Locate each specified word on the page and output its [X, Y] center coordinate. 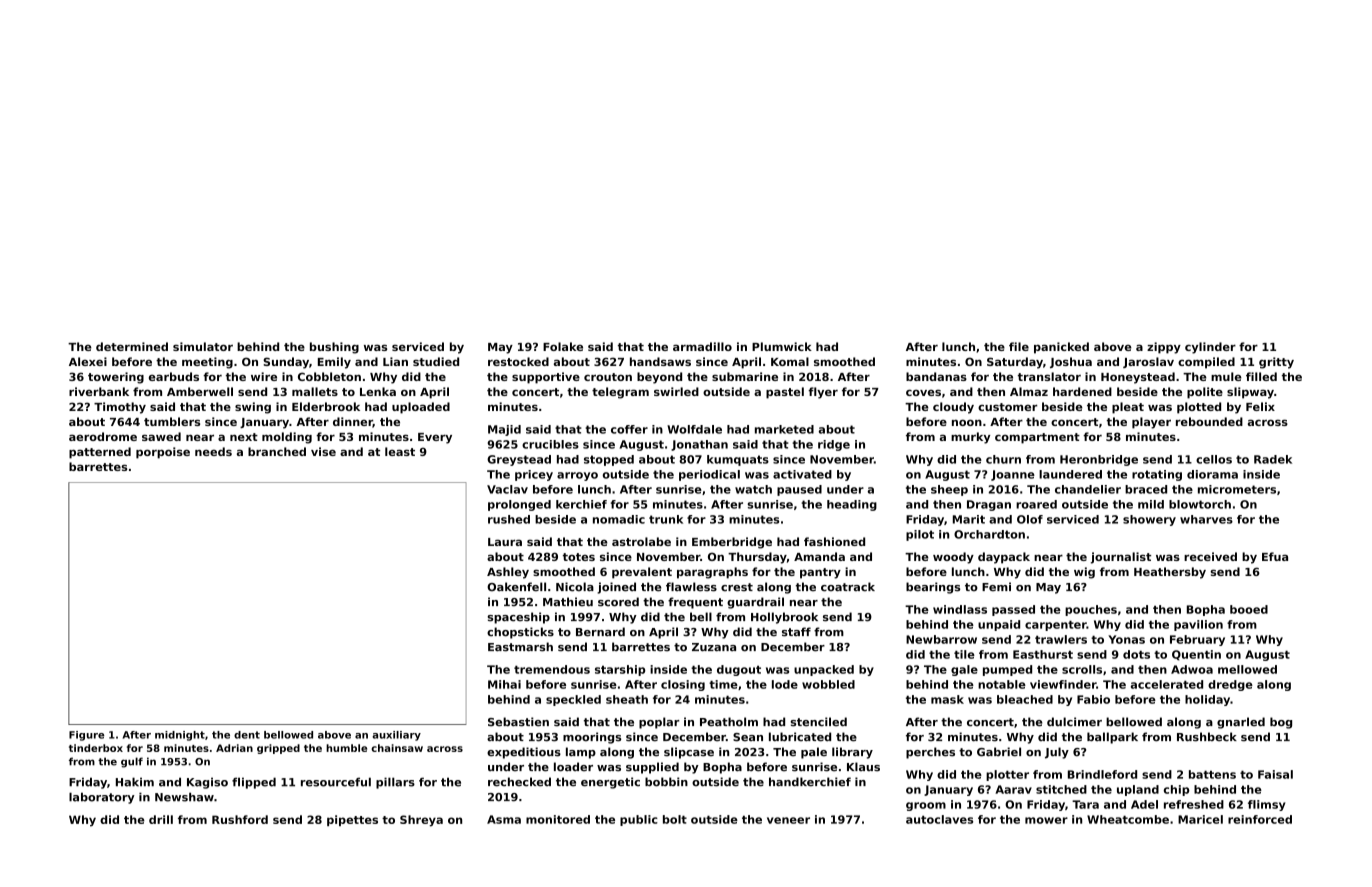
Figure [87, 736]
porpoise [163, 453]
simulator [203, 346]
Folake [563, 346]
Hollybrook [784, 618]
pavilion [1198, 625]
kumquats [738, 460]
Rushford [240, 819]
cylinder [1210, 348]
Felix [1260, 406]
